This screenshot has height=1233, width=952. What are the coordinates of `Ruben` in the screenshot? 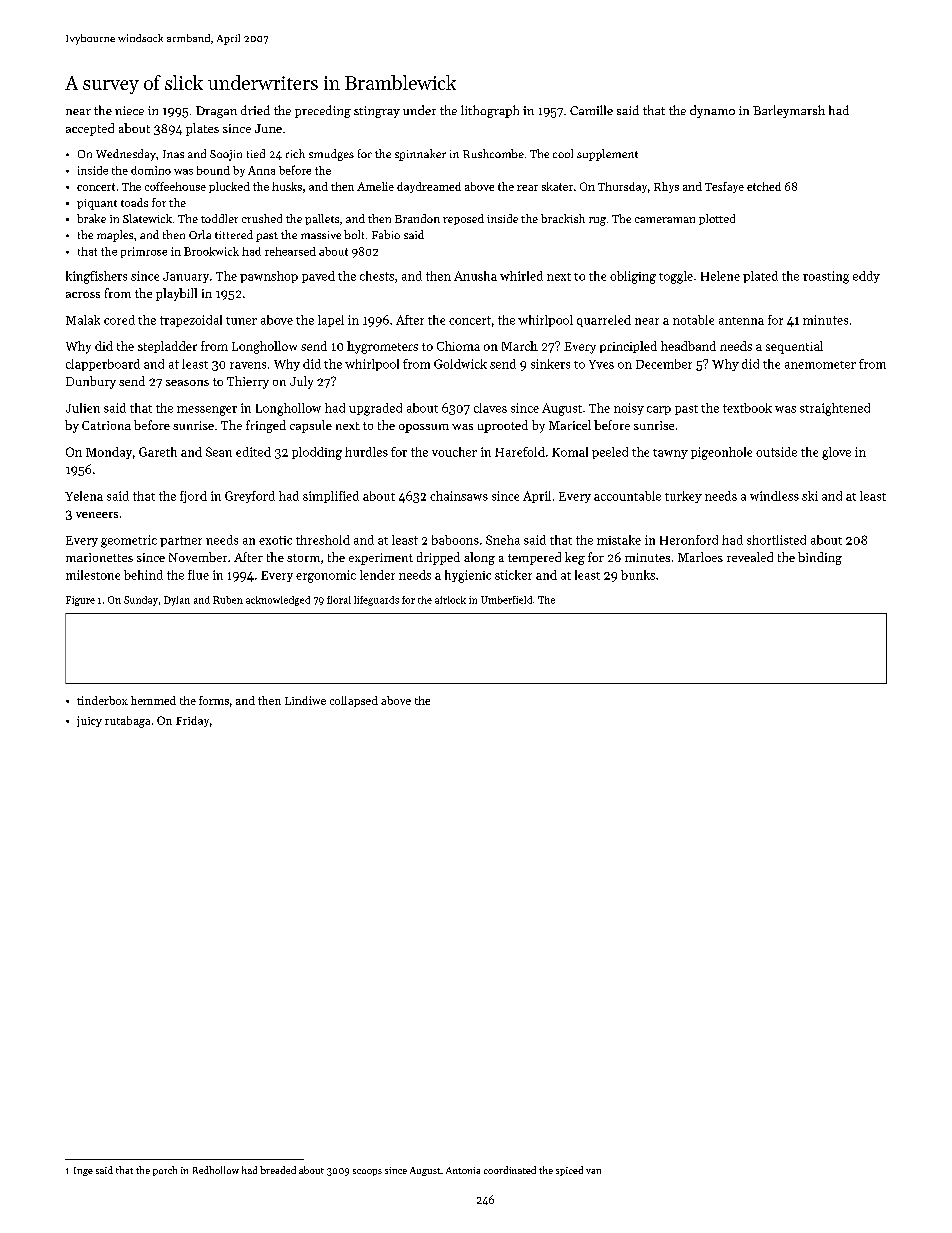 It's located at (228, 600).
